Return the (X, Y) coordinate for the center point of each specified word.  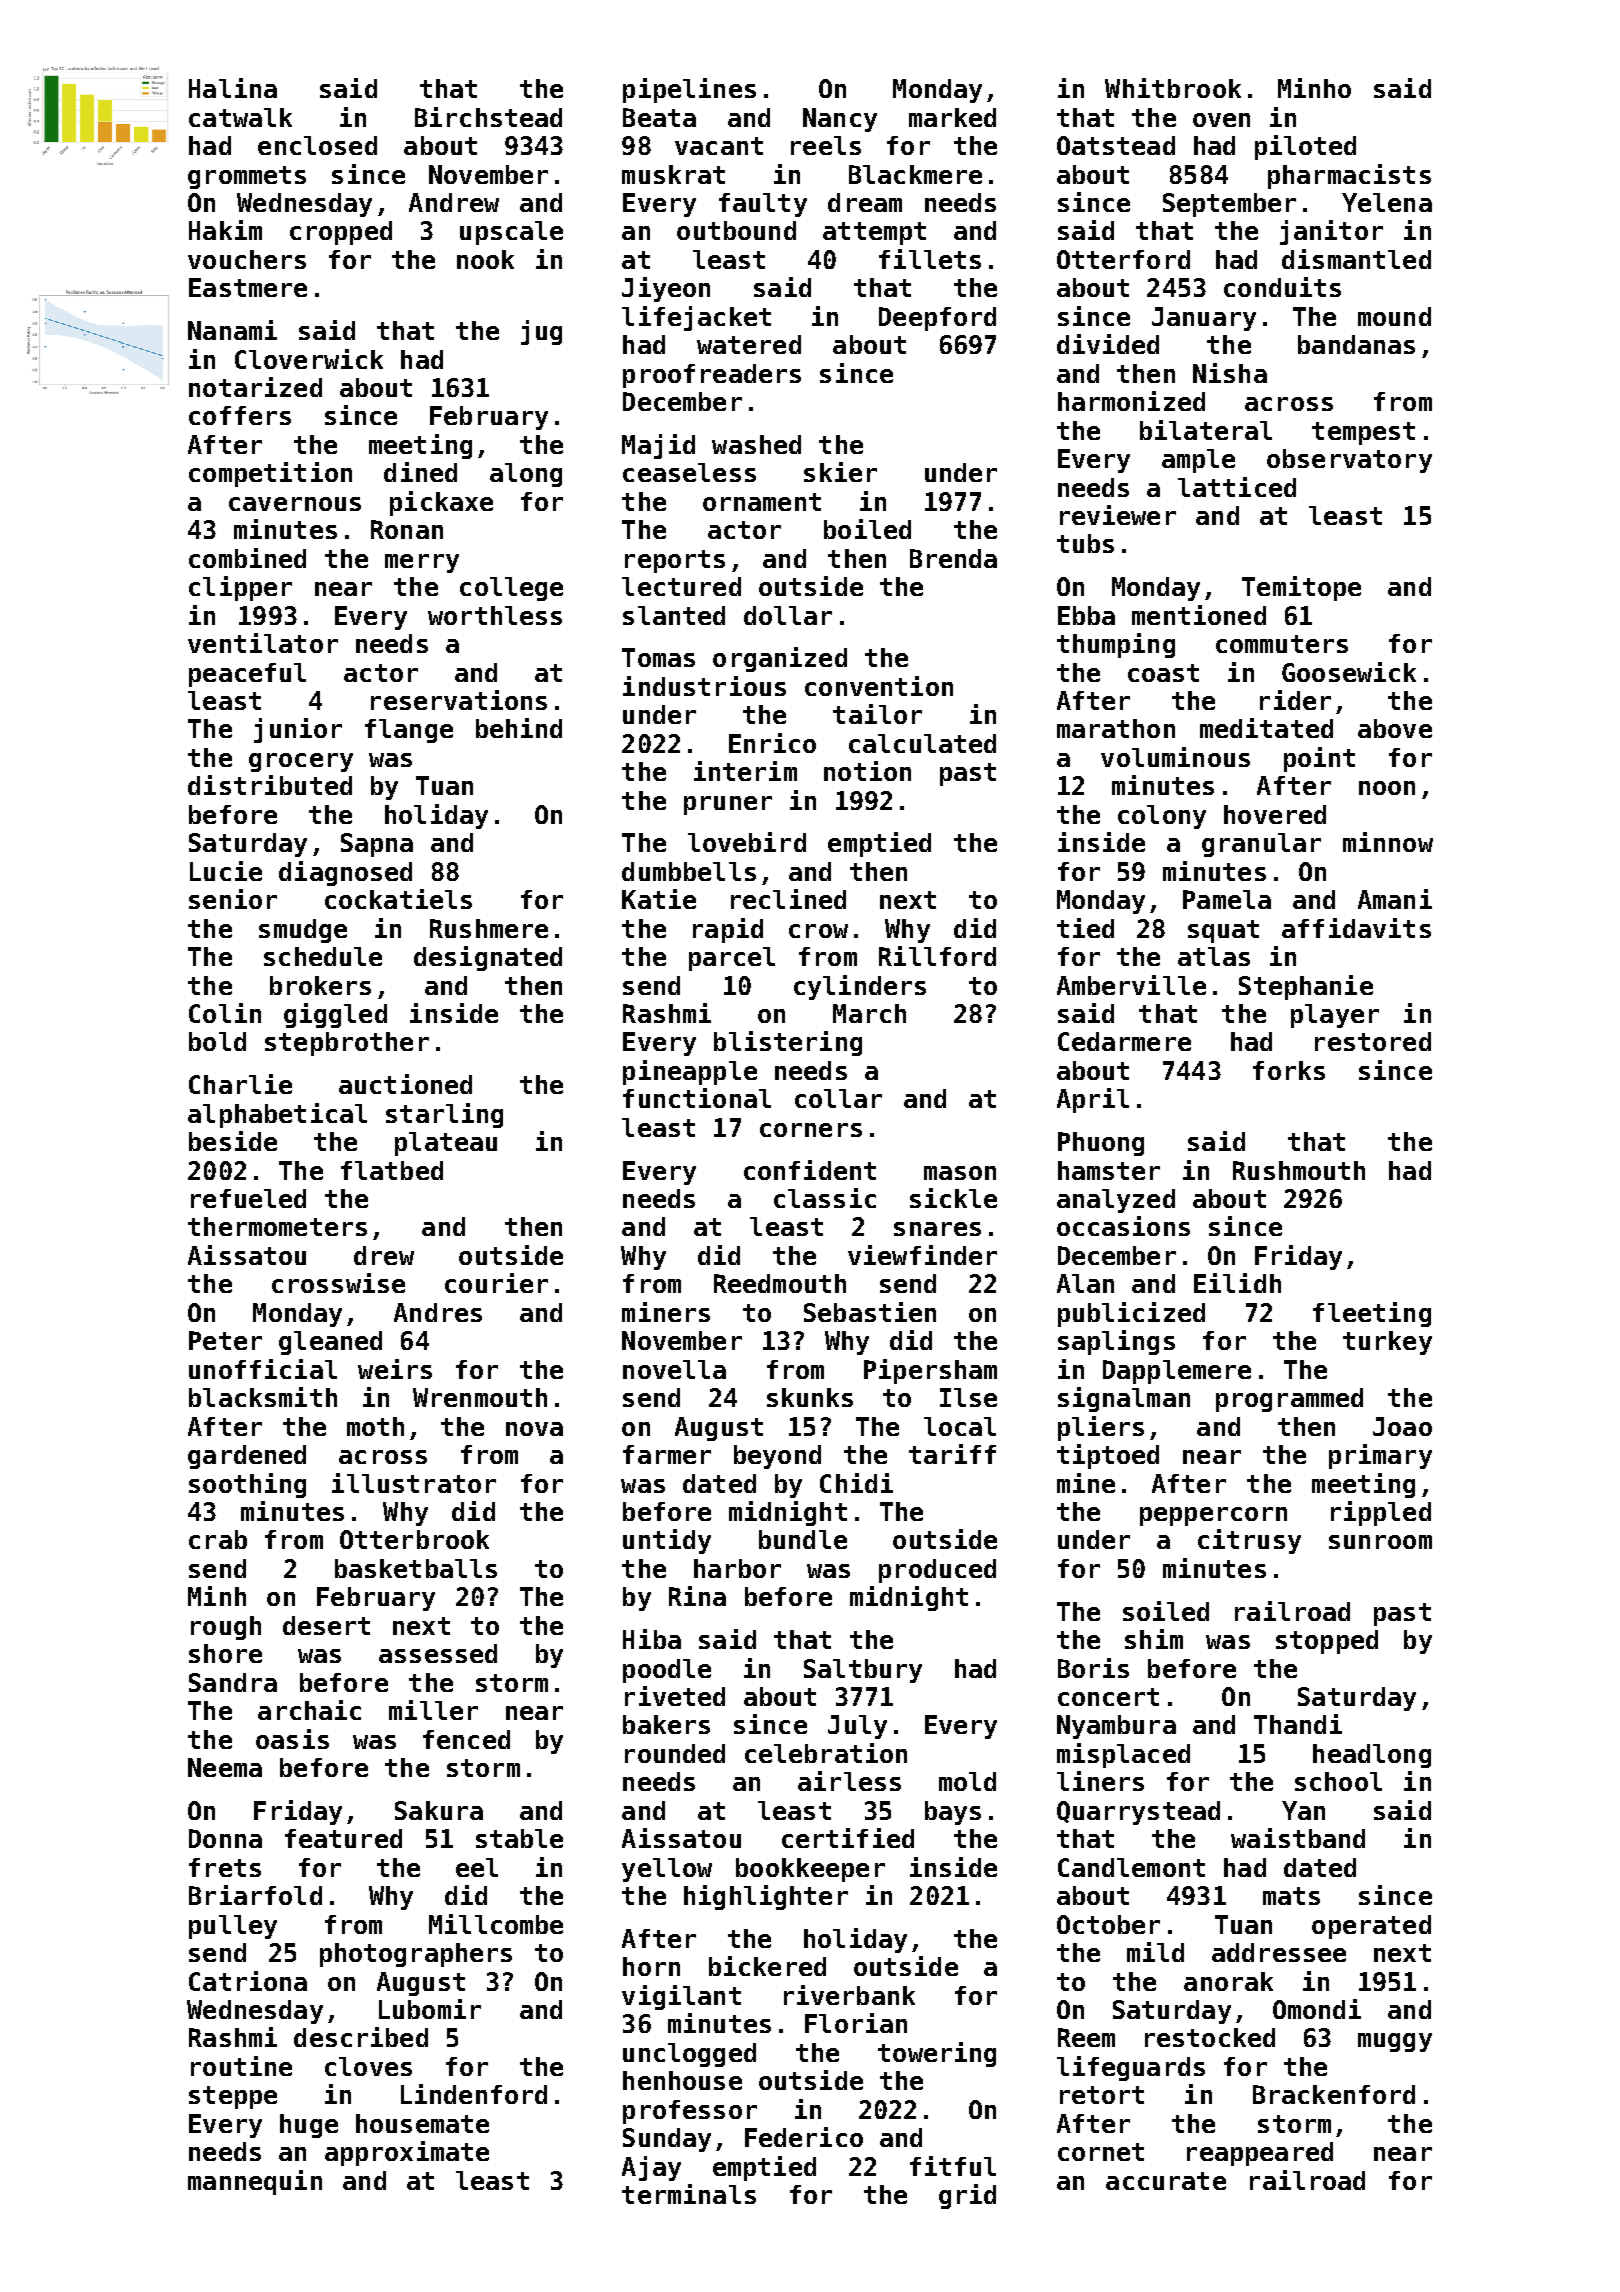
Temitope (1301, 588)
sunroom (1380, 1542)
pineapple (690, 1072)
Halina (233, 88)
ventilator (263, 643)
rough (226, 1628)
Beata (659, 117)
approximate (407, 2153)
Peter (225, 1340)
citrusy (1249, 1541)
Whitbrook (1173, 88)
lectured (681, 586)
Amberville (1131, 985)
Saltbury (863, 1671)
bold (217, 1041)
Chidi (856, 1483)
